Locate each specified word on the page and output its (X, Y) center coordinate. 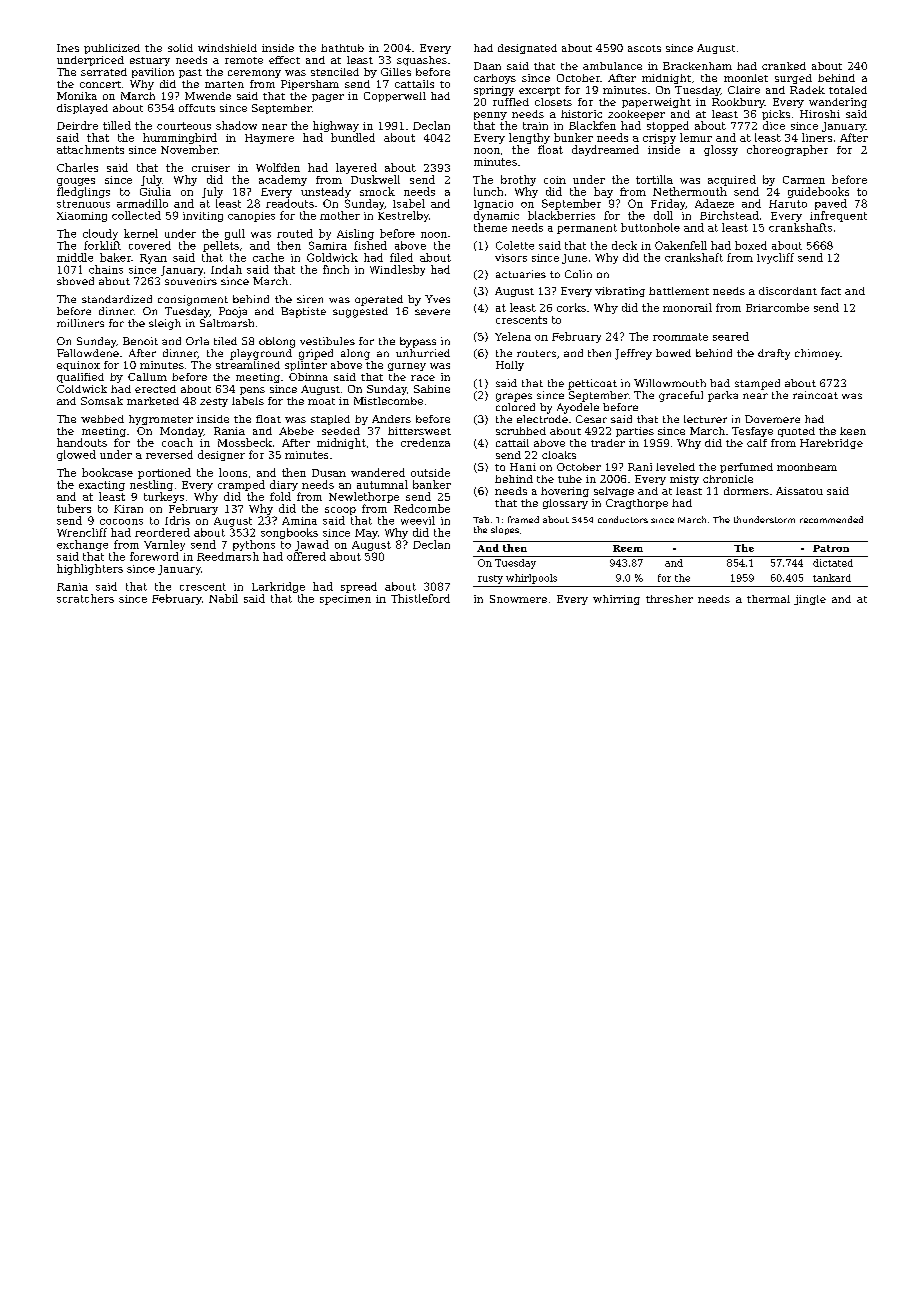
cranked (784, 66)
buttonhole (650, 227)
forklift (102, 245)
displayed (82, 109)
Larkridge (278, 587)
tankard (832, 578)
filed (401, 257)
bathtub (342, 48)
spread (359, 587)
